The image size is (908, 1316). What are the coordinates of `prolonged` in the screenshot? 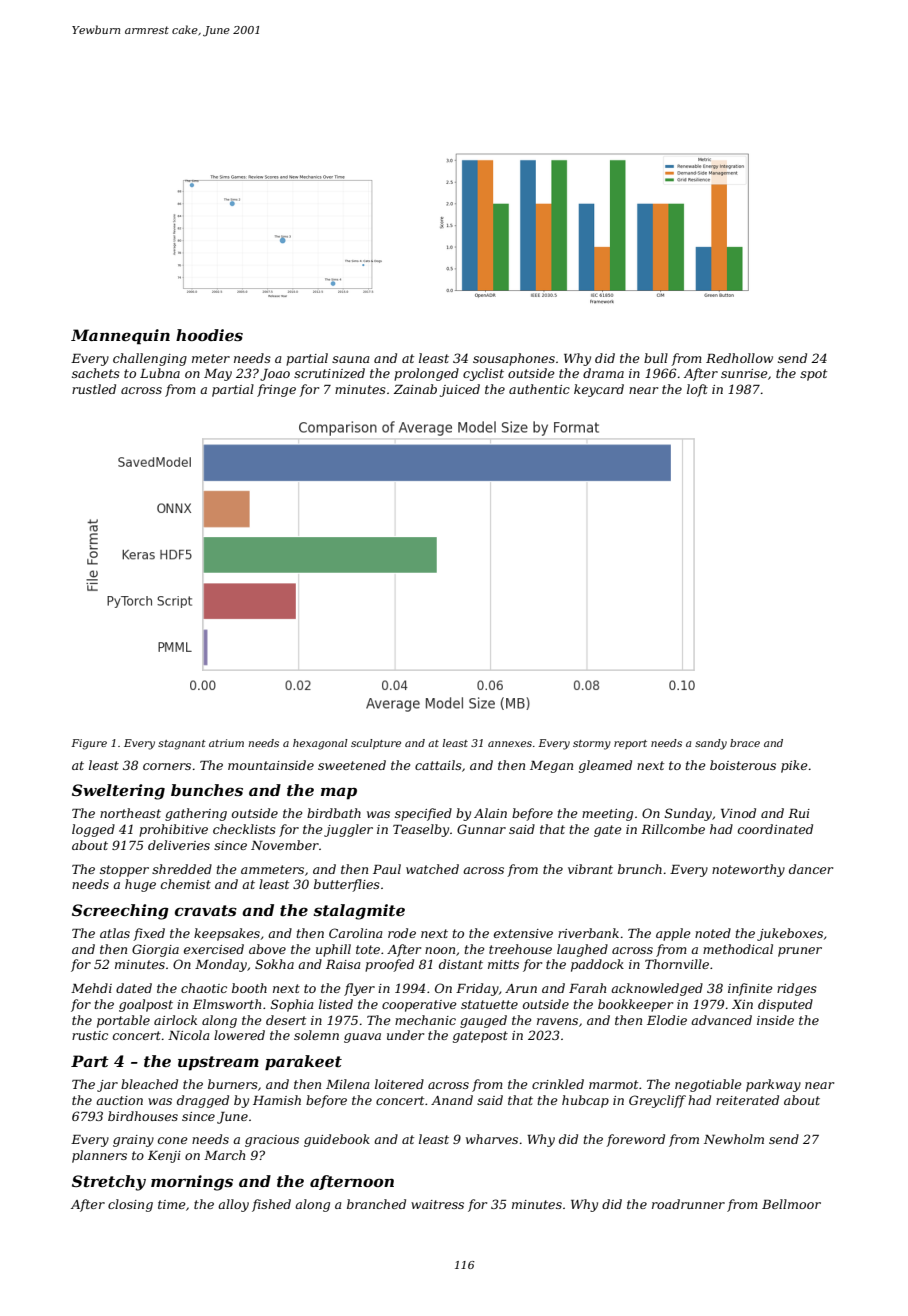 It's located at (426, 374).
